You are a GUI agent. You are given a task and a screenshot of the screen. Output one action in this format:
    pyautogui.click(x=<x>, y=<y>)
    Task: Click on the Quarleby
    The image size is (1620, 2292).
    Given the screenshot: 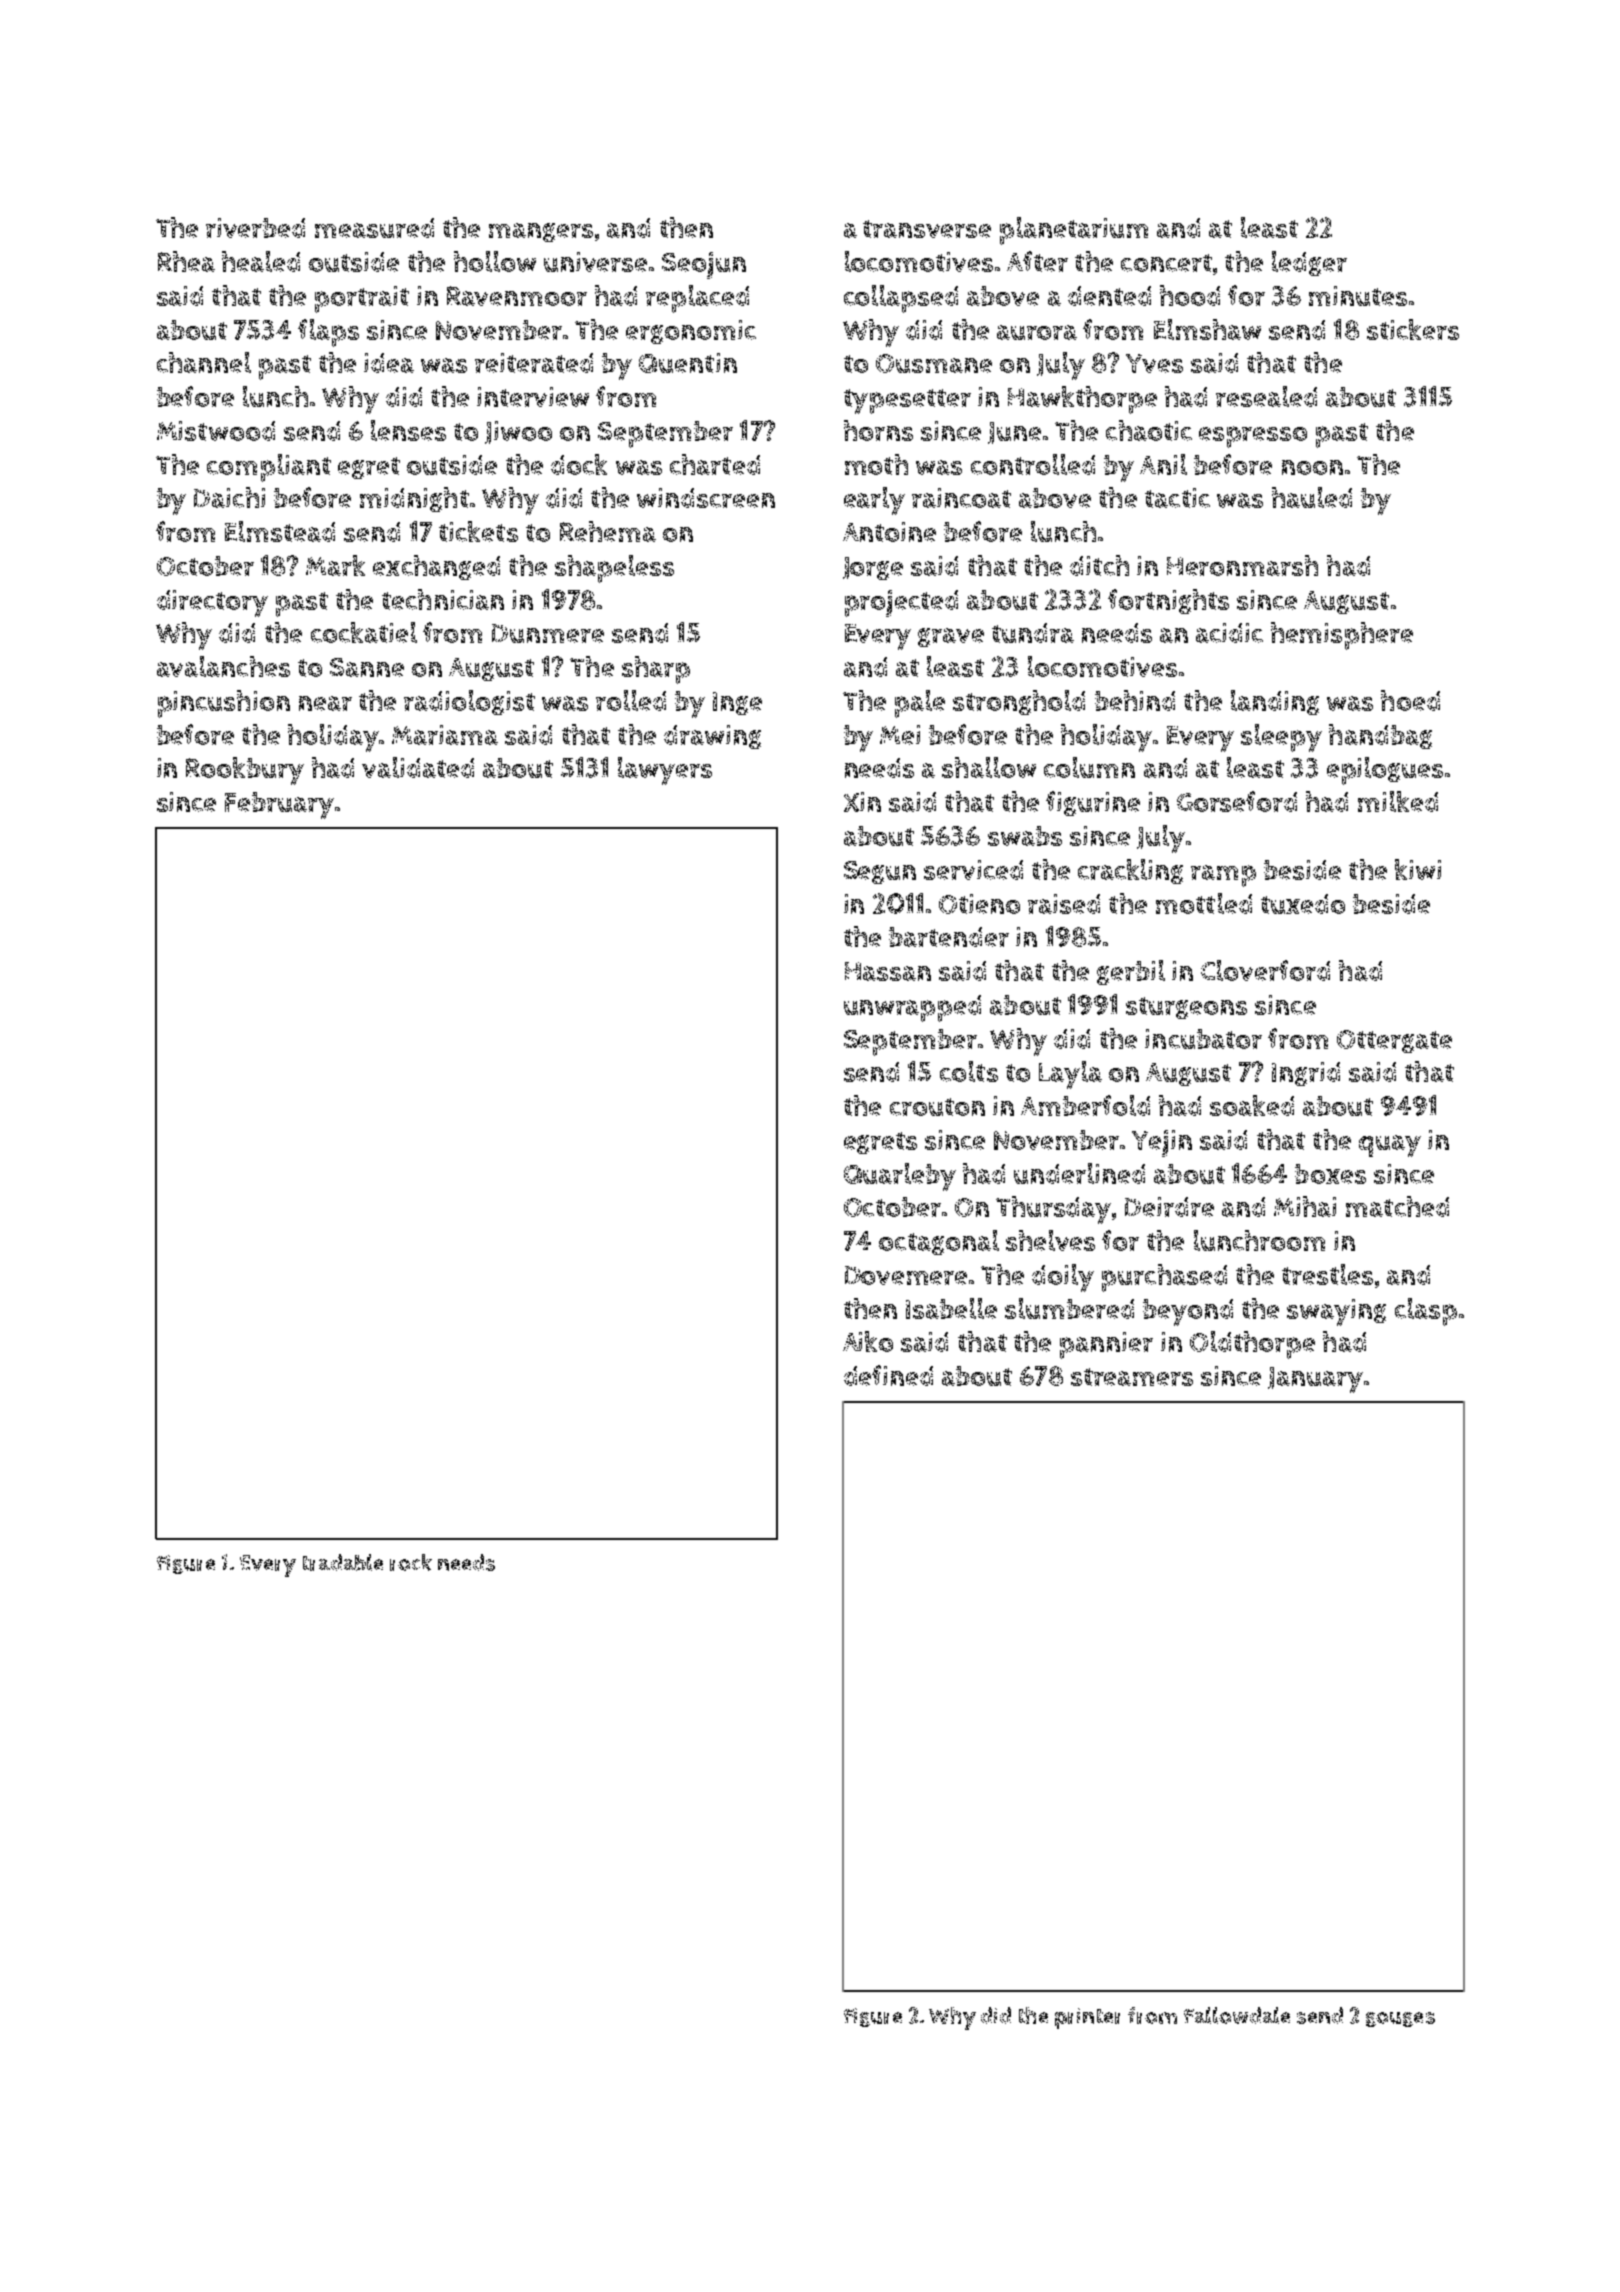 What is the action you would take?
    pyautogui.click(x=900, y=1177)
